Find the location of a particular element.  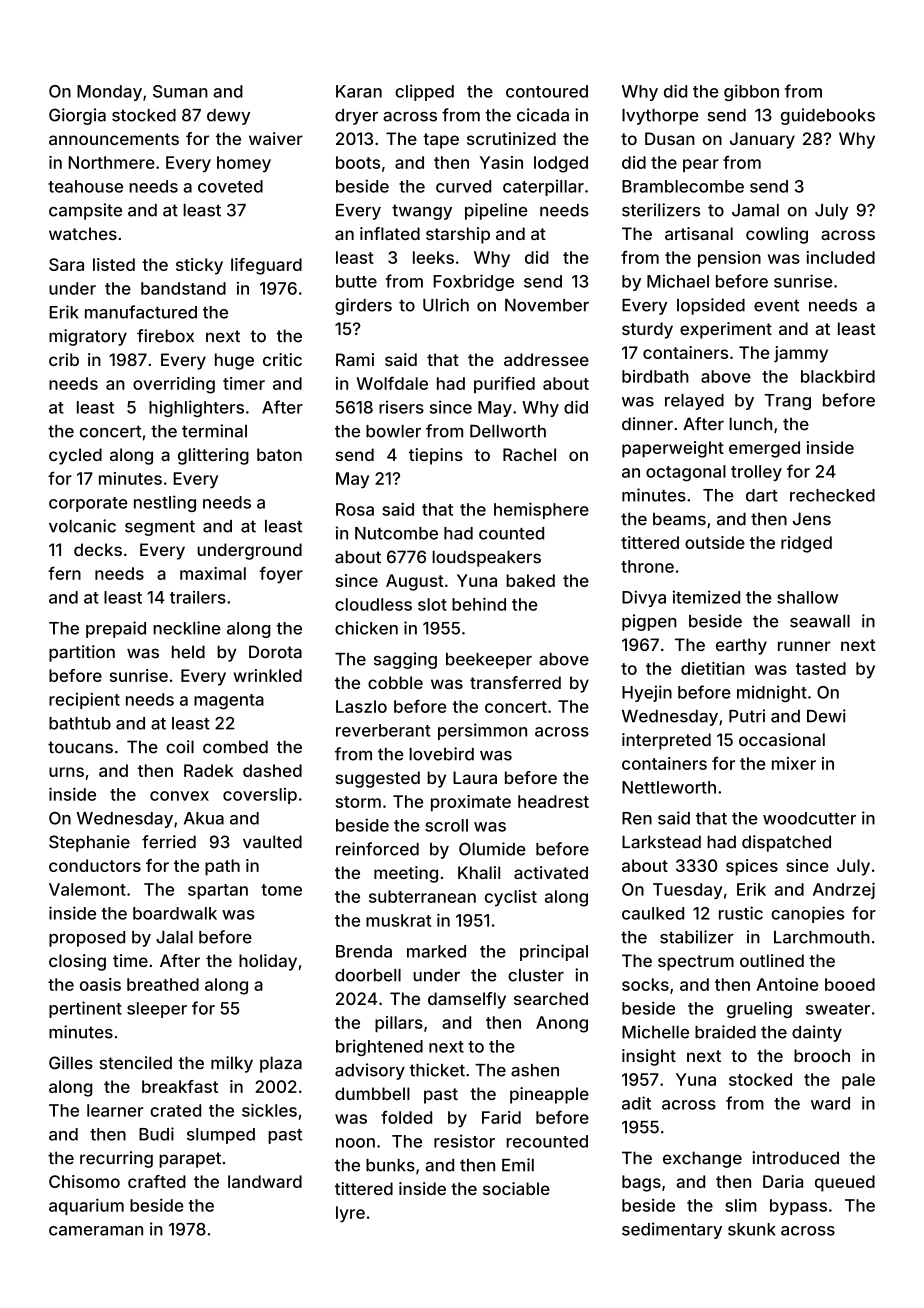

slumped is located at coordinates (221, 1136).
